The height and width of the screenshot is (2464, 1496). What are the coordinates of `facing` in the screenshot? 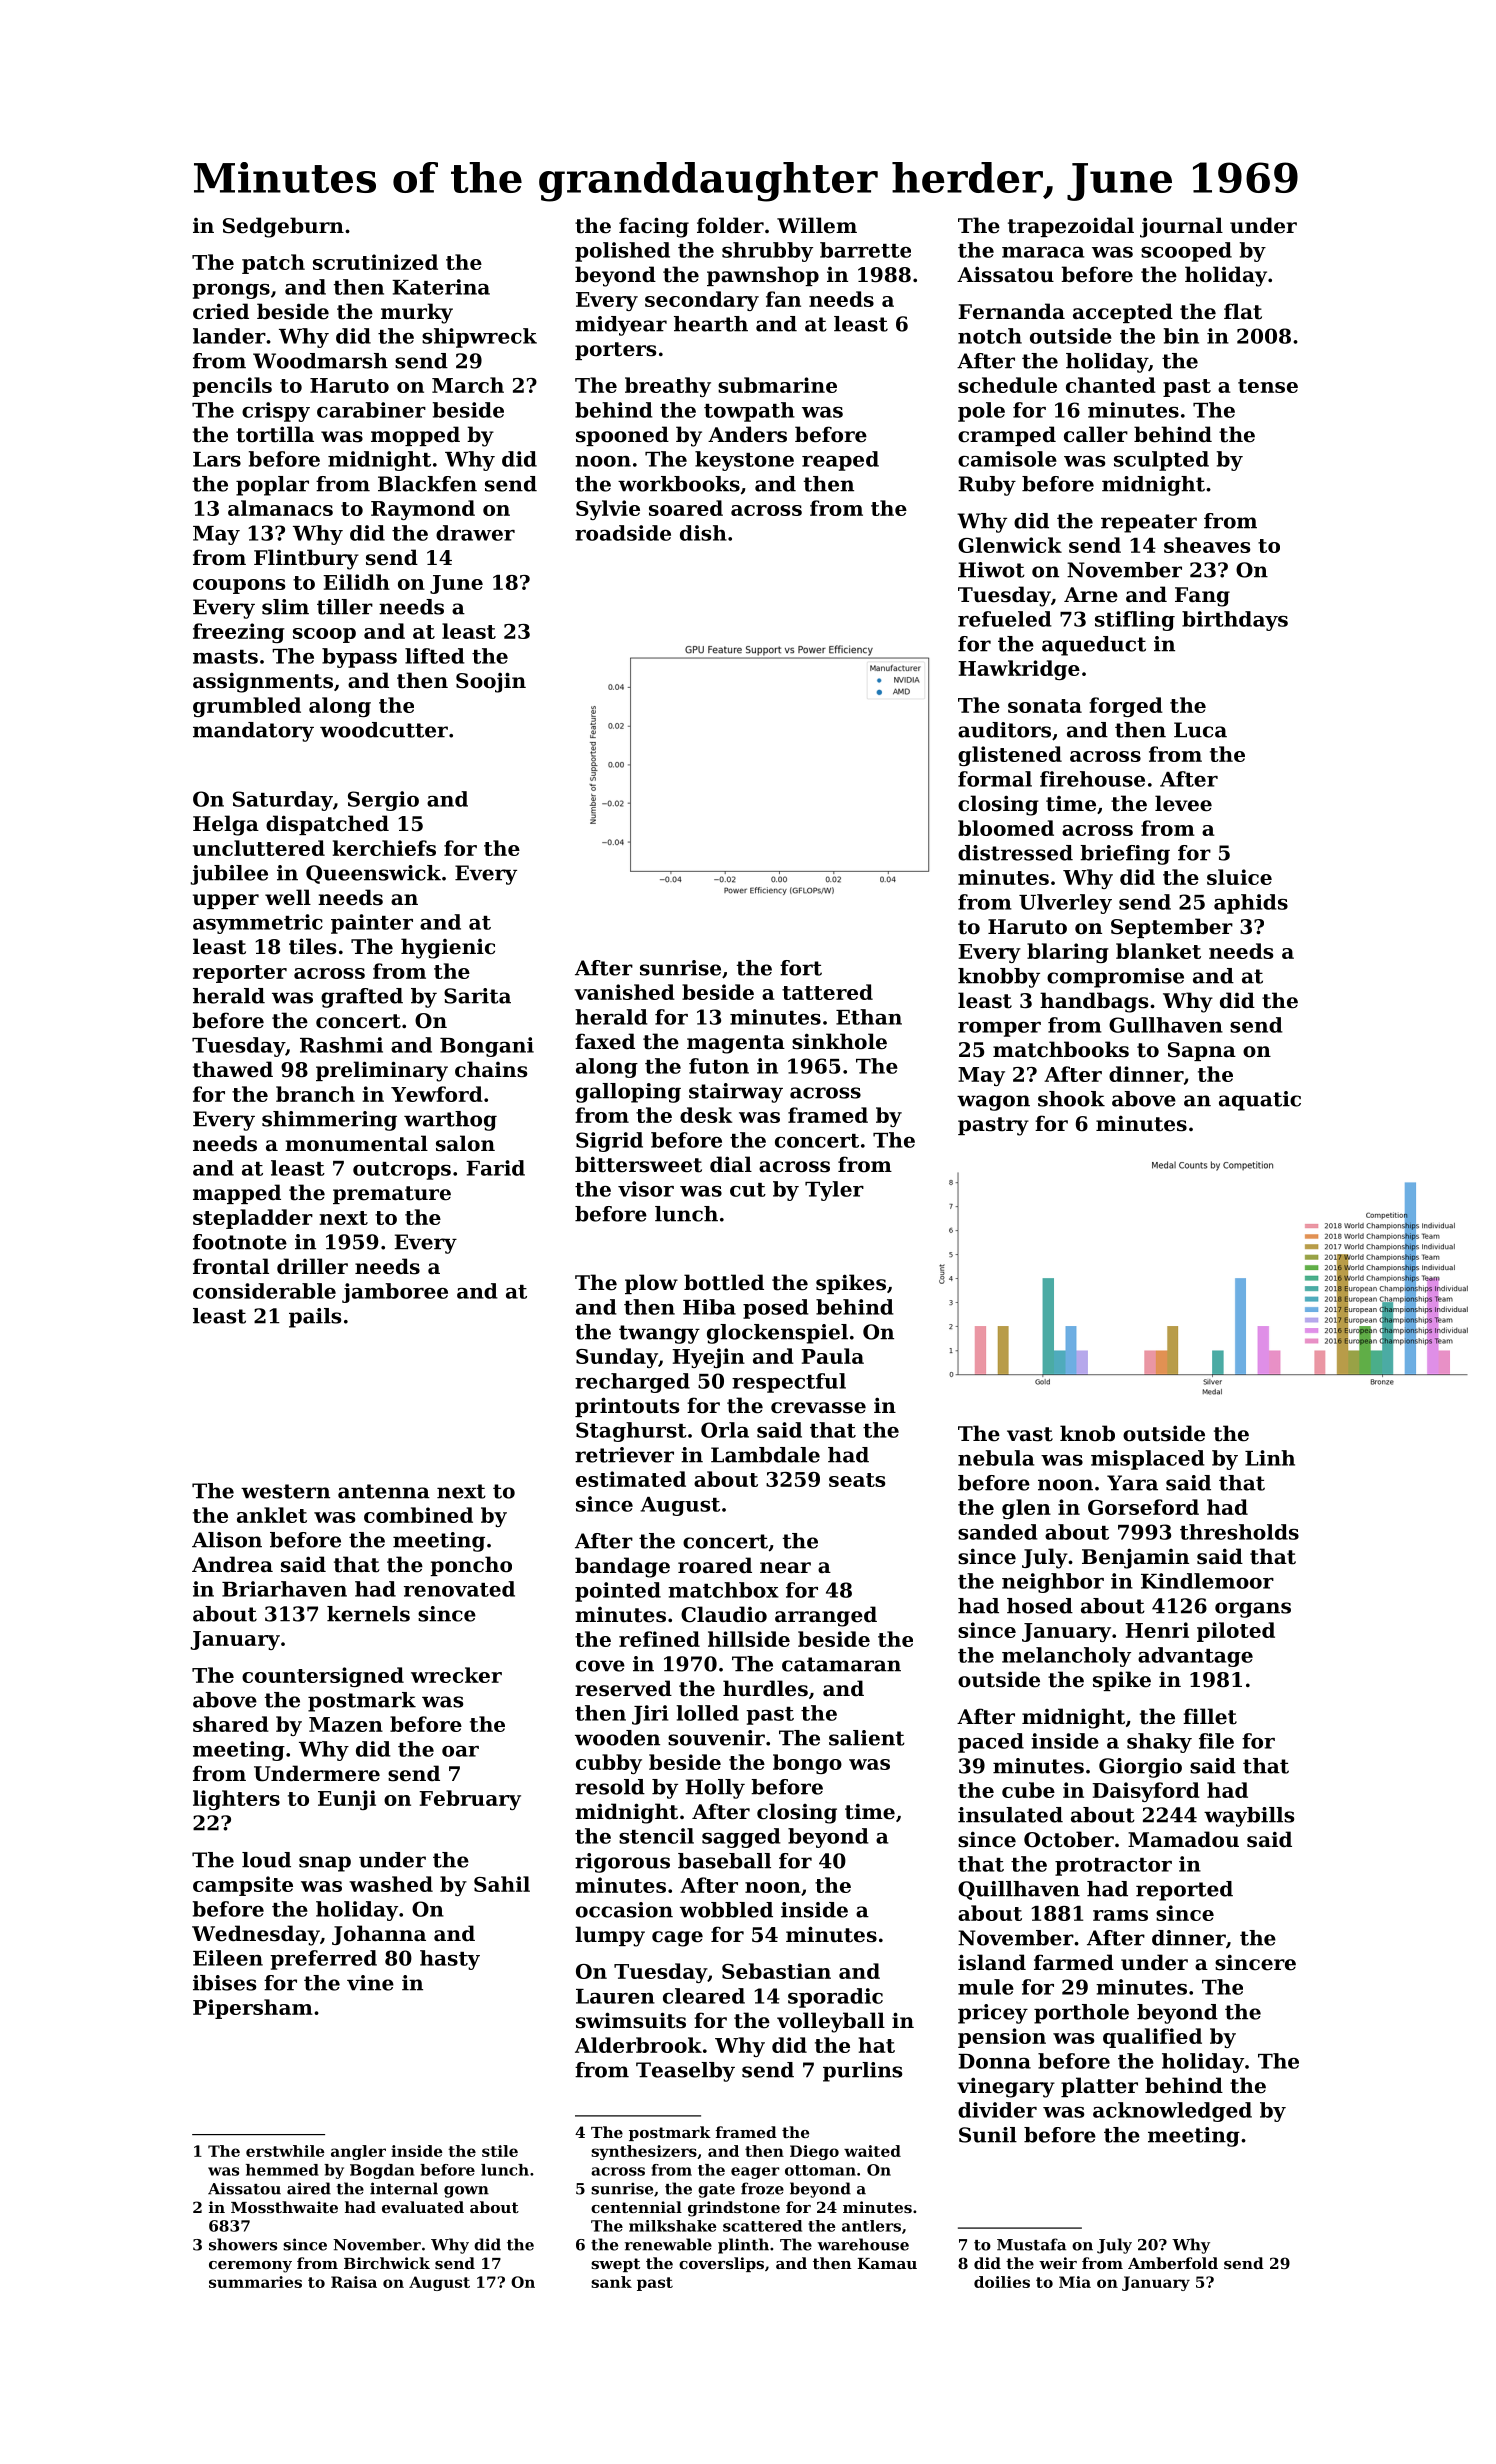 It's located at (654, 227).
